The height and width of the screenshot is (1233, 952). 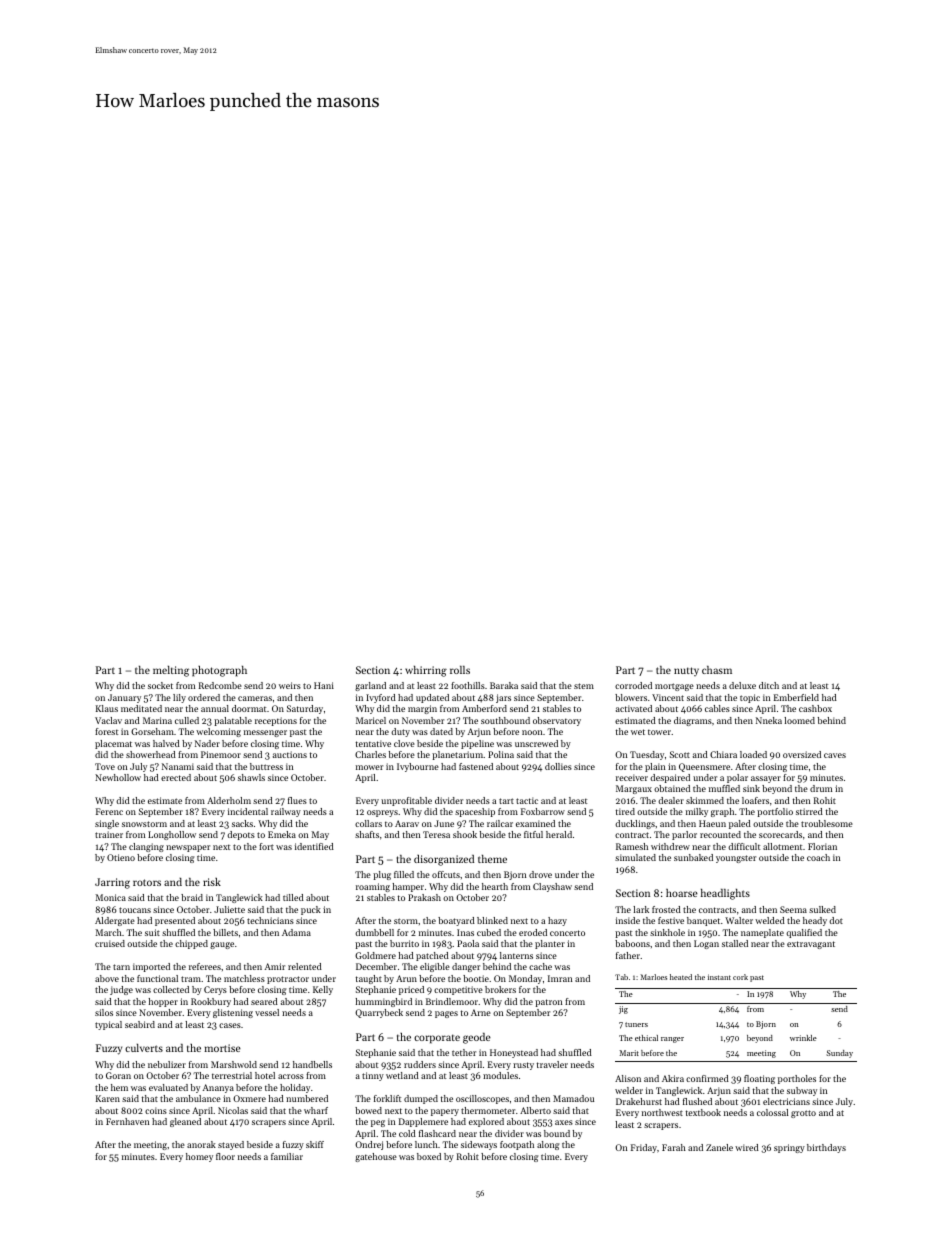 I want to click on railcar, so click(x=500, y=823).
